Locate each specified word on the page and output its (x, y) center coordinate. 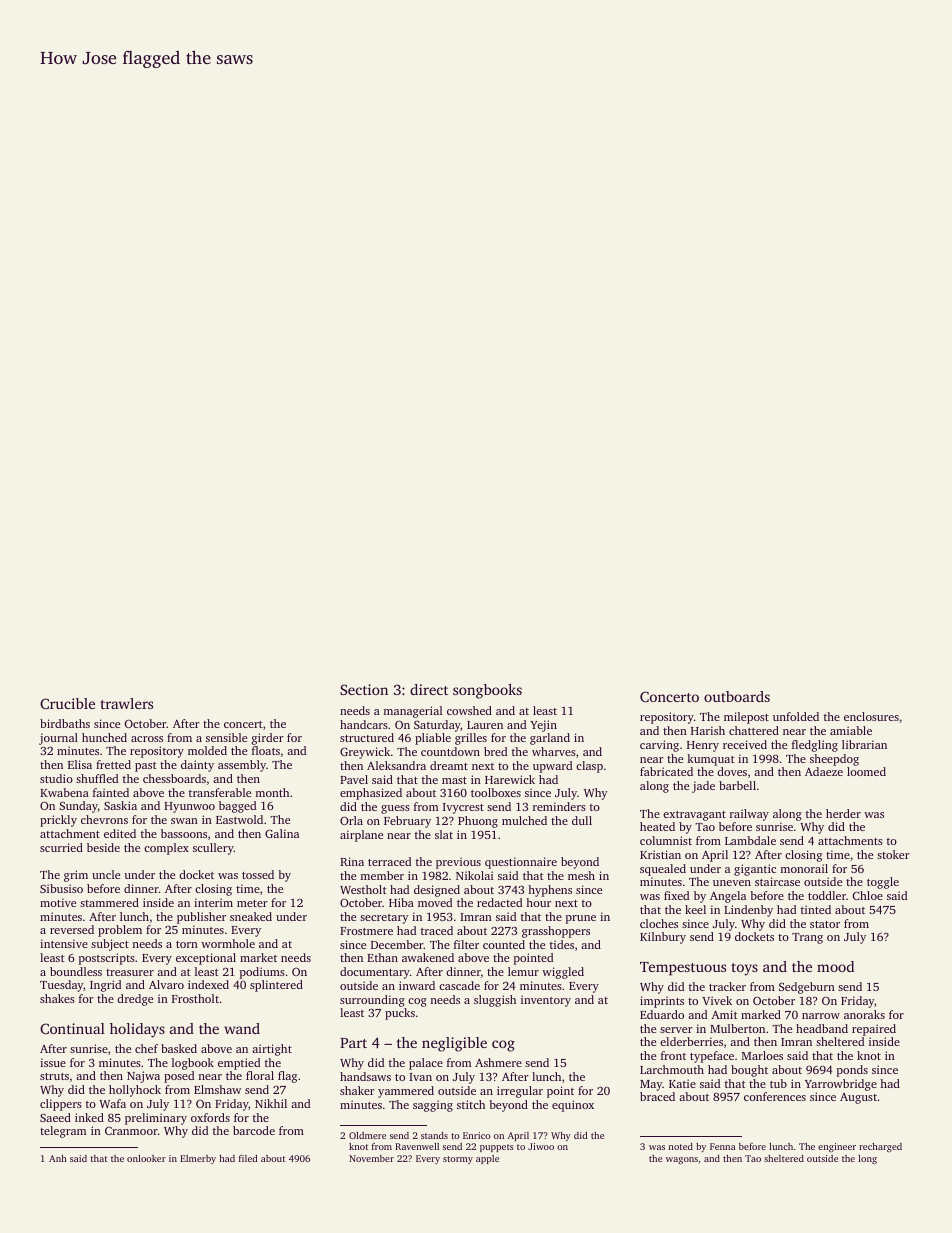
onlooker (146, 1158)
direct (429, 689)
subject (110, 945)
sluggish (495, 1001)
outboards (737, 696)
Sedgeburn (807, 988)
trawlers (126, 703)
